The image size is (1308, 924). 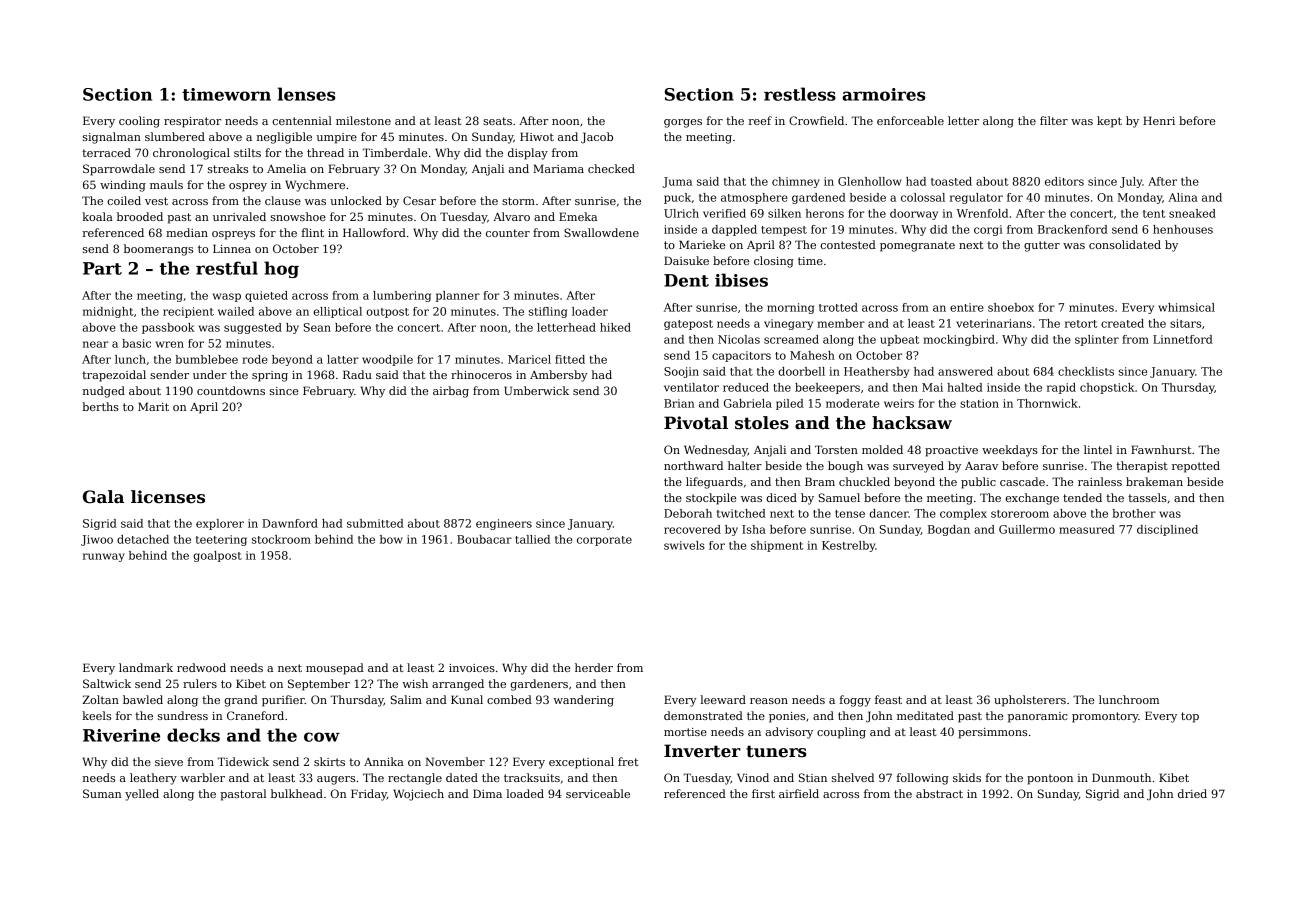 I want to click on Fawnhurst, so click(x=1161, y=449).
